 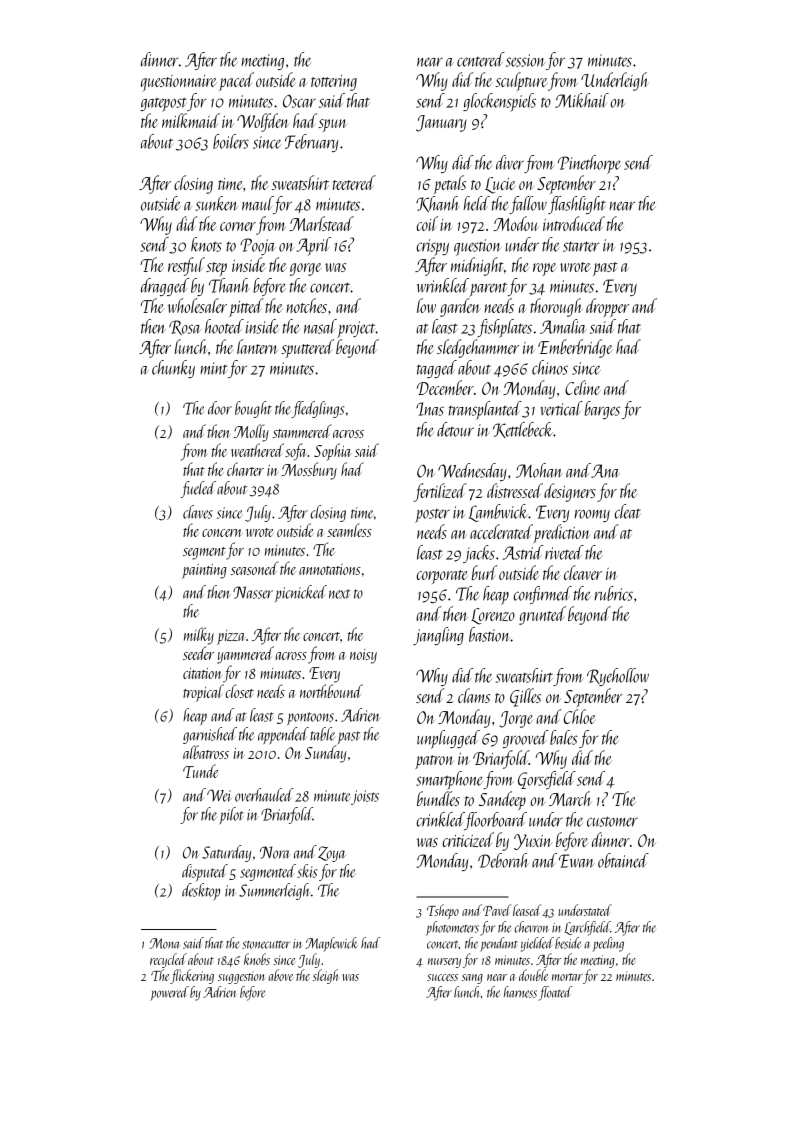 What do you see at coordinates (525, 60) in the screenshot?
I see `session` at bounding box center [525, 60].
